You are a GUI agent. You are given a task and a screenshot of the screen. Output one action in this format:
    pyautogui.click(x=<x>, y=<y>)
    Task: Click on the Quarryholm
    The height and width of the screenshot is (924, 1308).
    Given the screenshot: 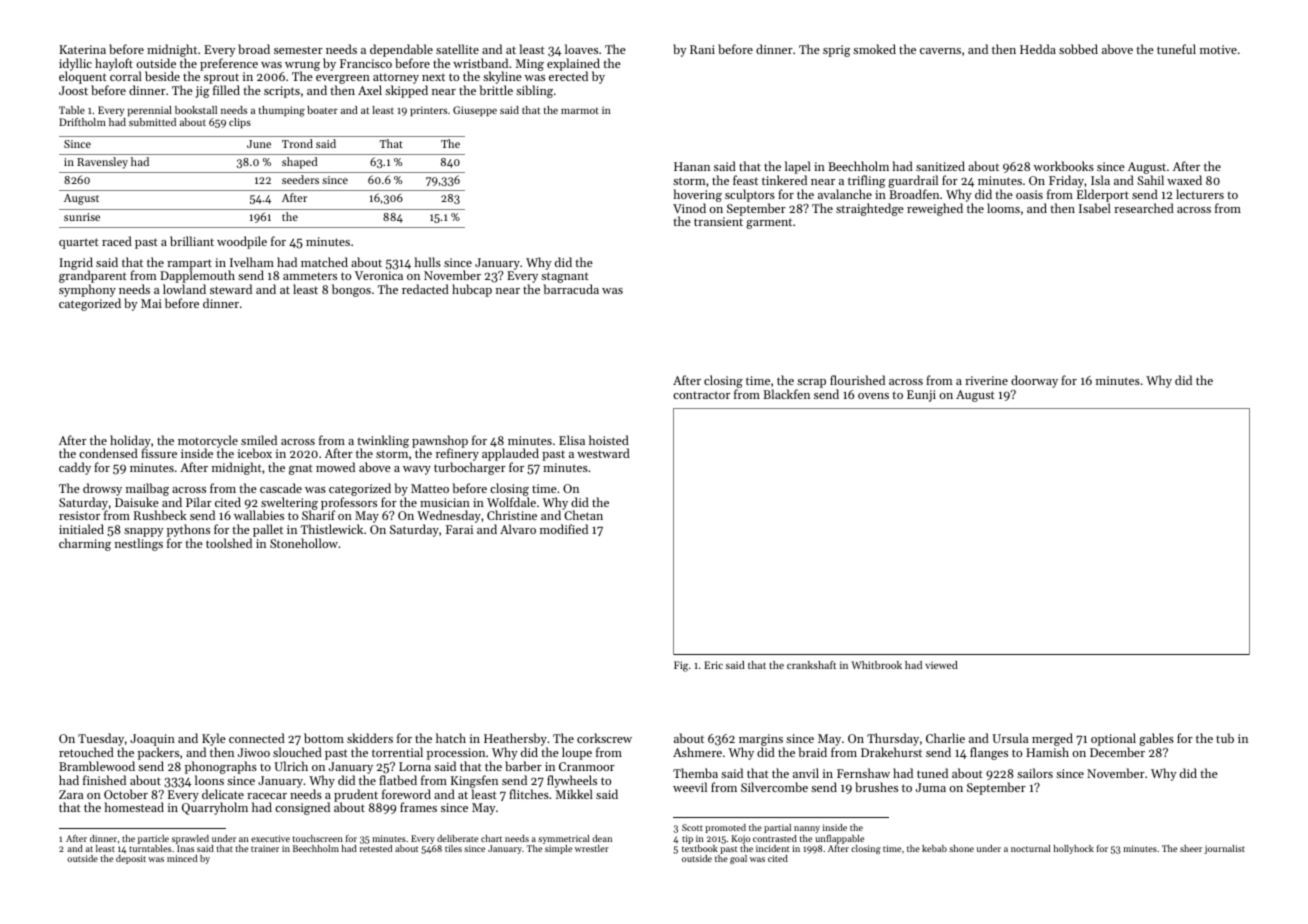 What is the action you would take?
    pyautogui.click(x=215, y=809)
